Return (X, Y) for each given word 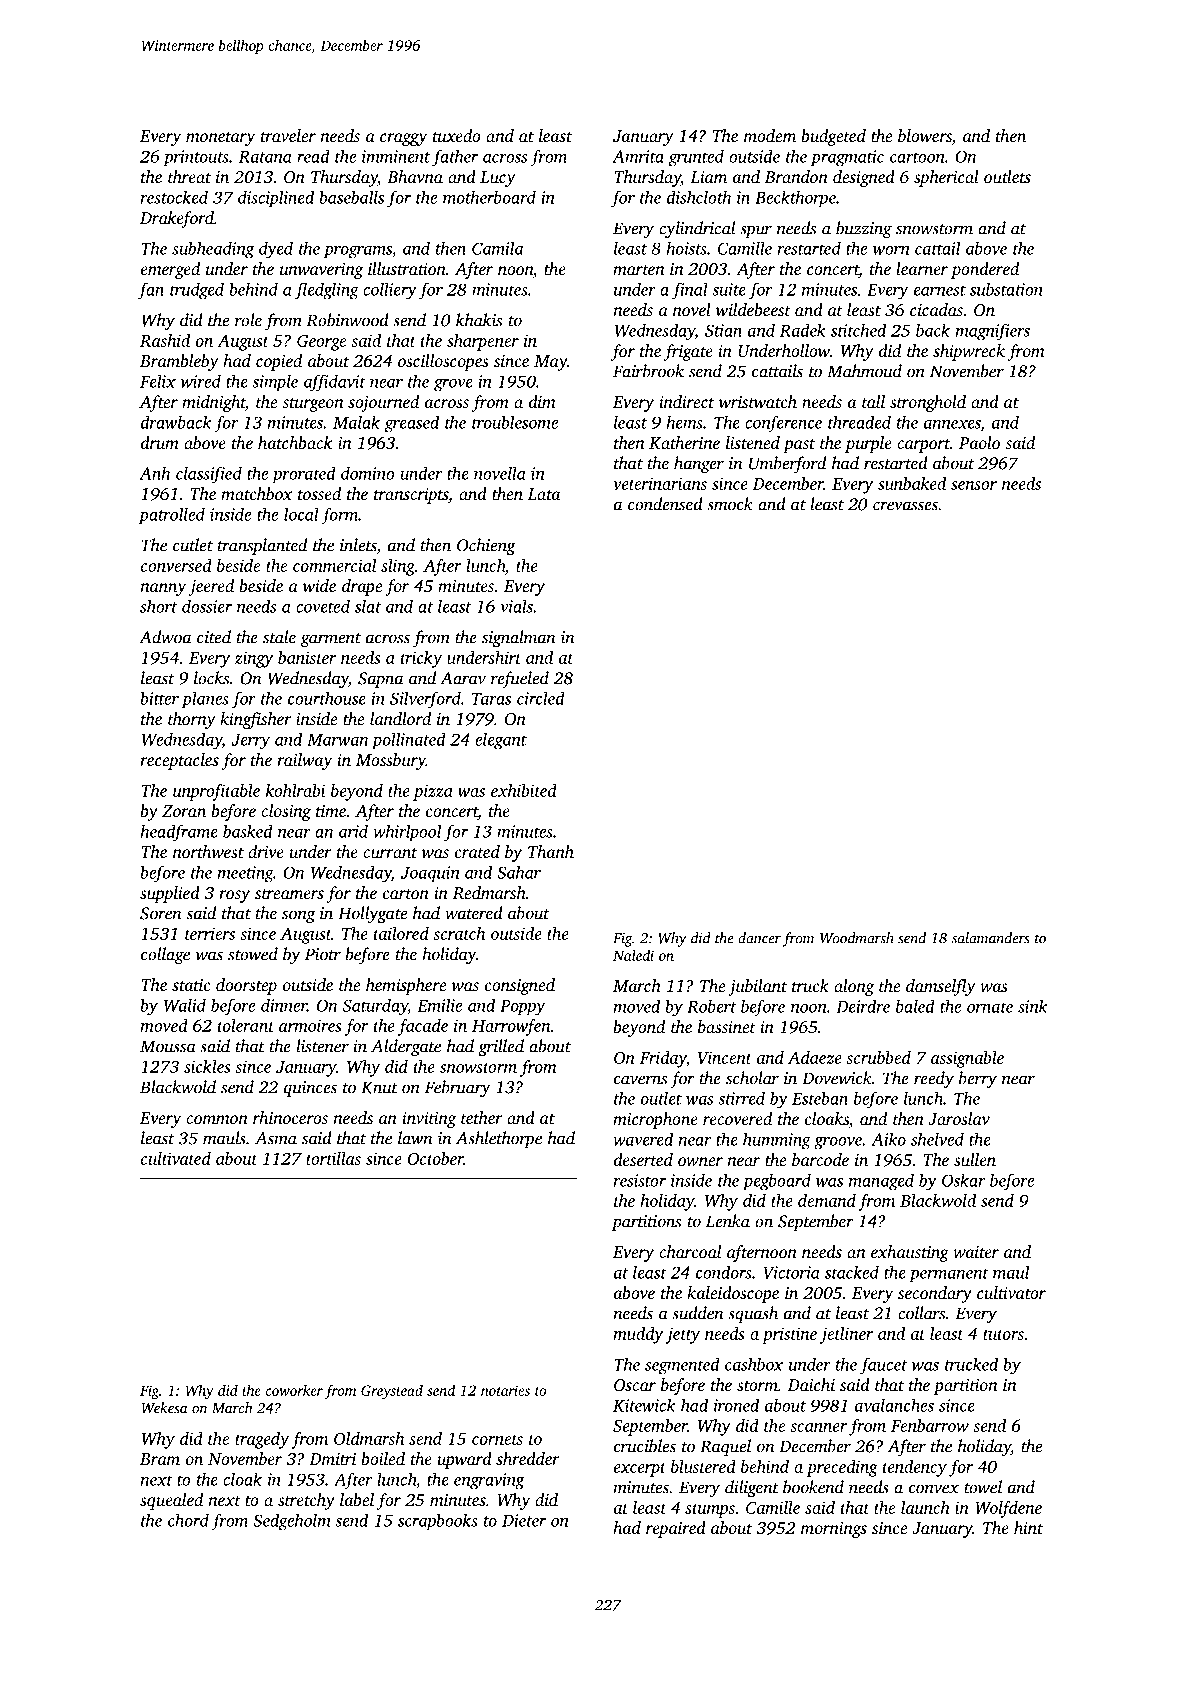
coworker (294, 1390)
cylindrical (697, 229)
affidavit (335, 383)
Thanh (551, 851)
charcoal (690, 1251)
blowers (925, 137)
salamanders (991, 938)
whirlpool (407, 833)
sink (1032, 1006)
